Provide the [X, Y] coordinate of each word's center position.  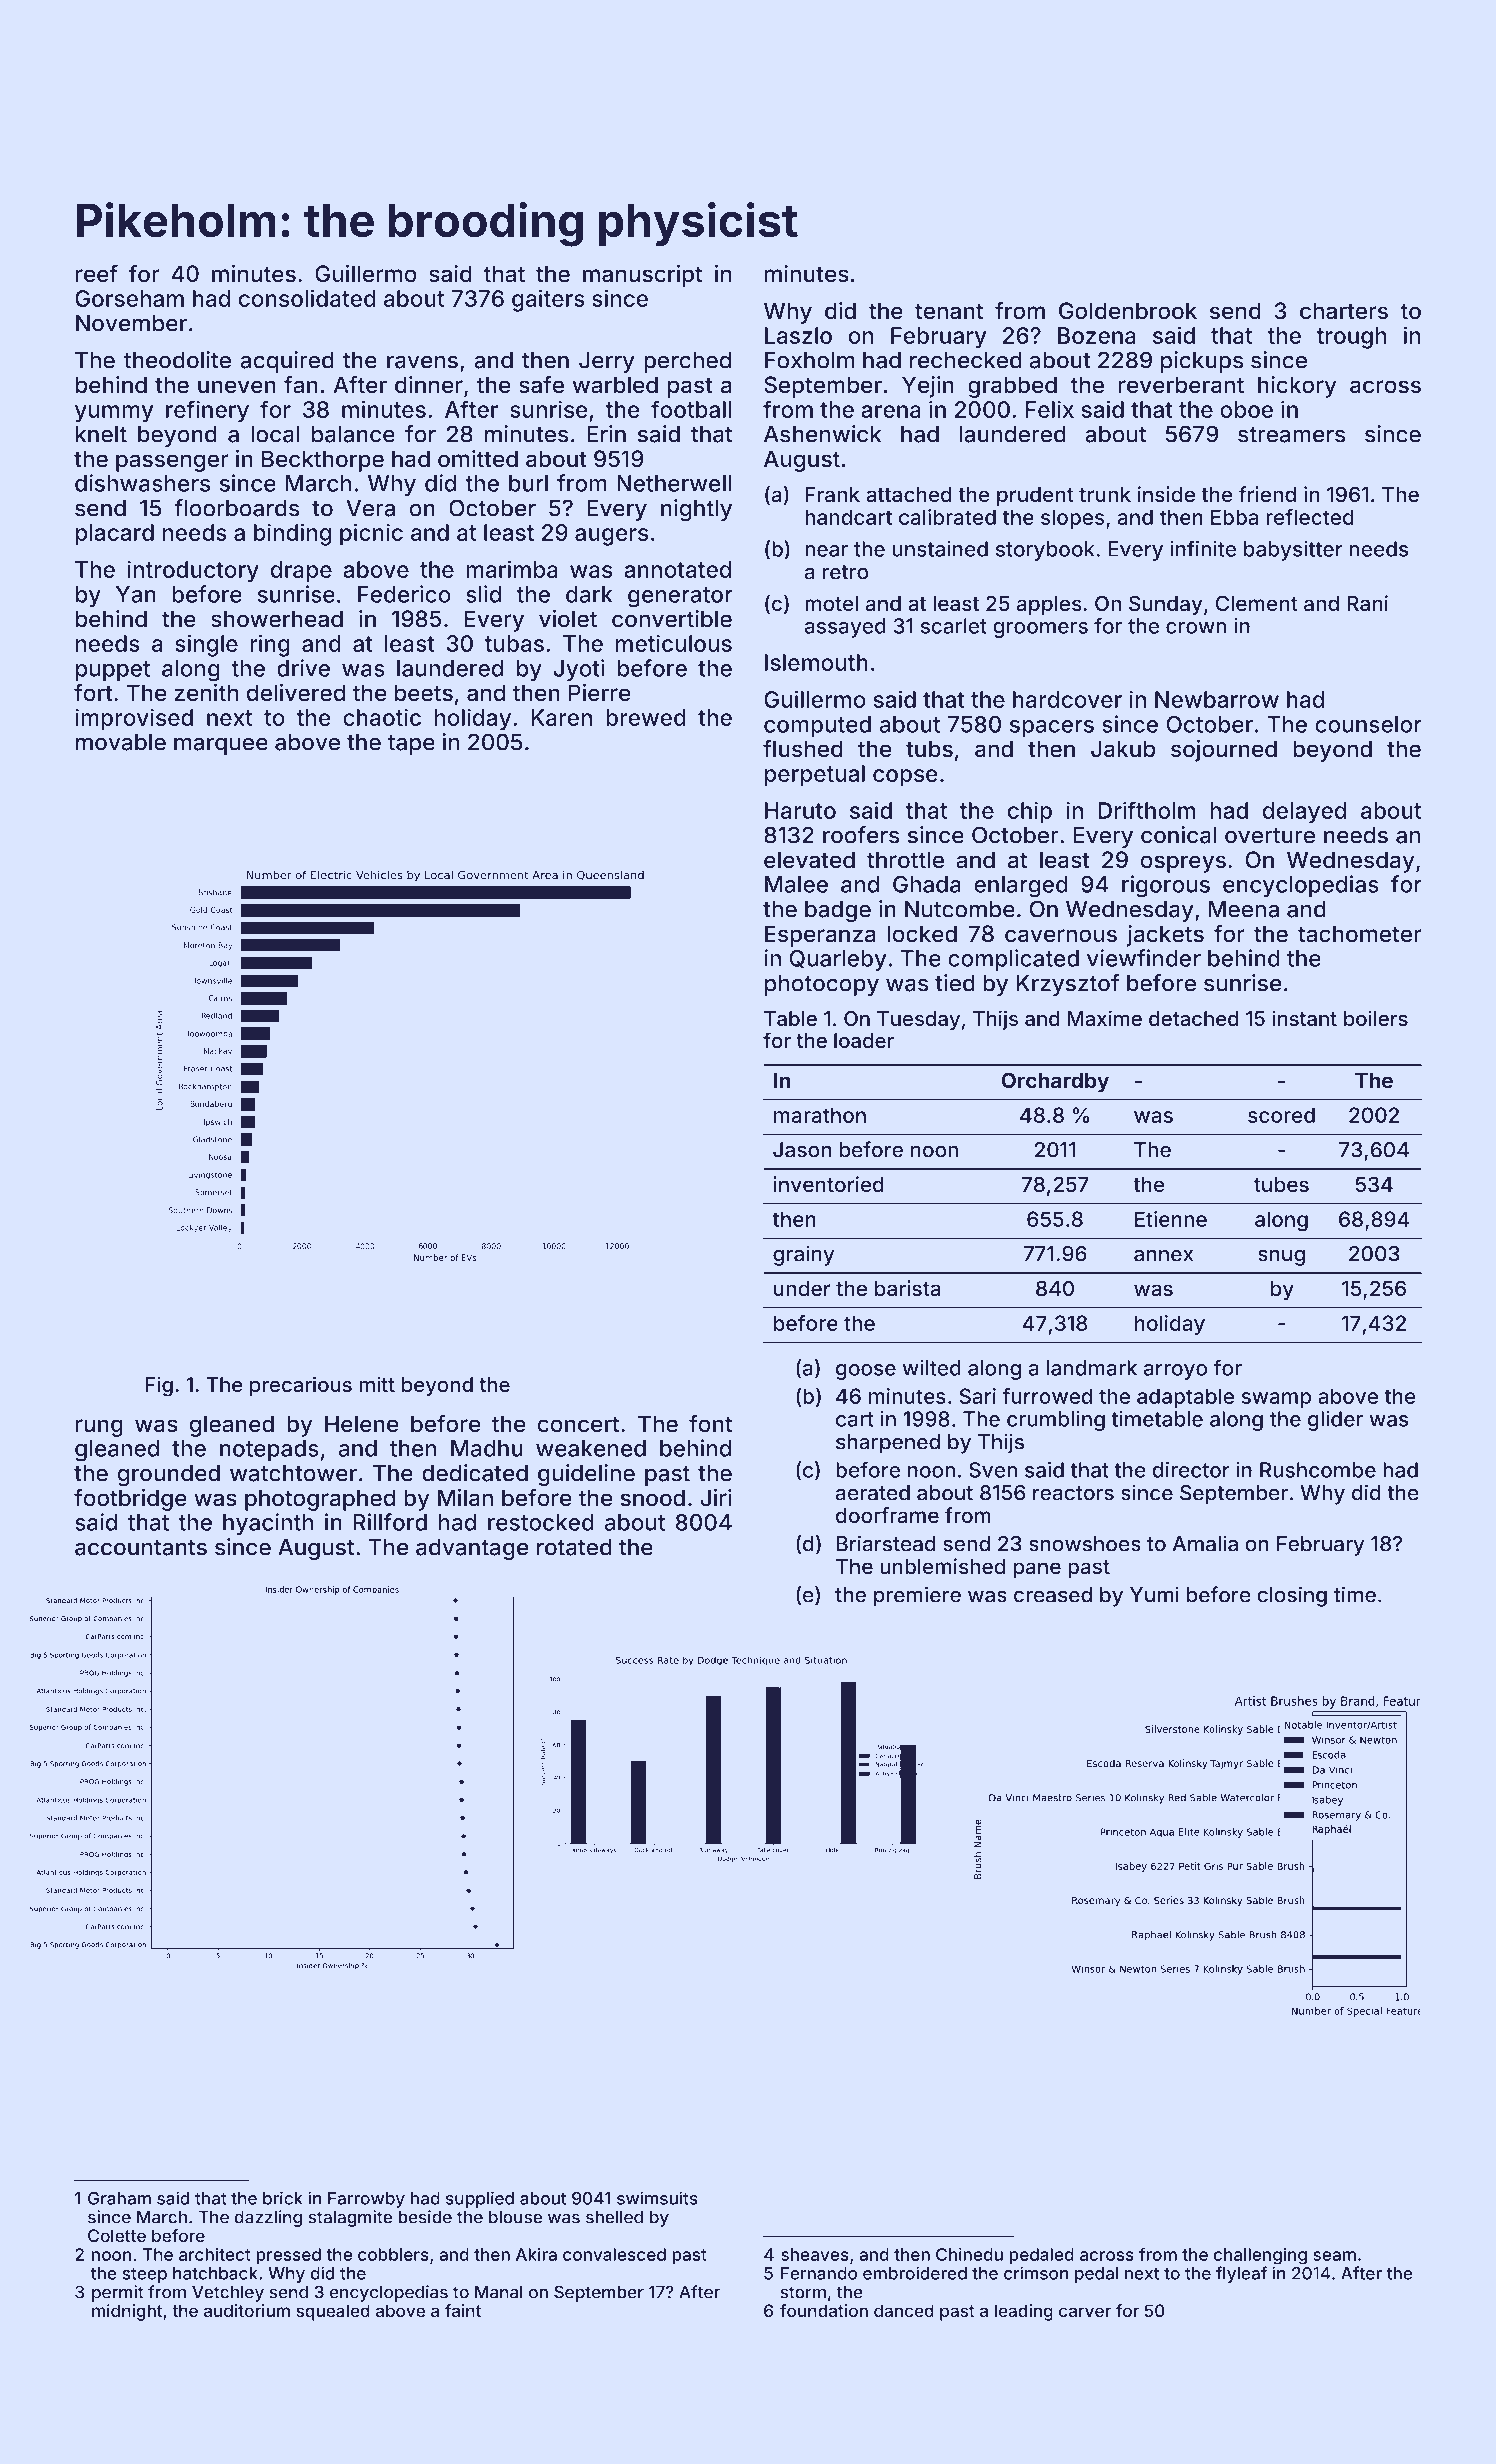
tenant [949, 311]
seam [1334, 2256]
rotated [574, 1547]
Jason [802, 1150]
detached [1194, 1018]
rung [99, 1428]
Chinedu [969, 2254]
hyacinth [268, 1524]
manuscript [642, 276]
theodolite [177, 360]
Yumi [1154, 1594]
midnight [127, 2312]
